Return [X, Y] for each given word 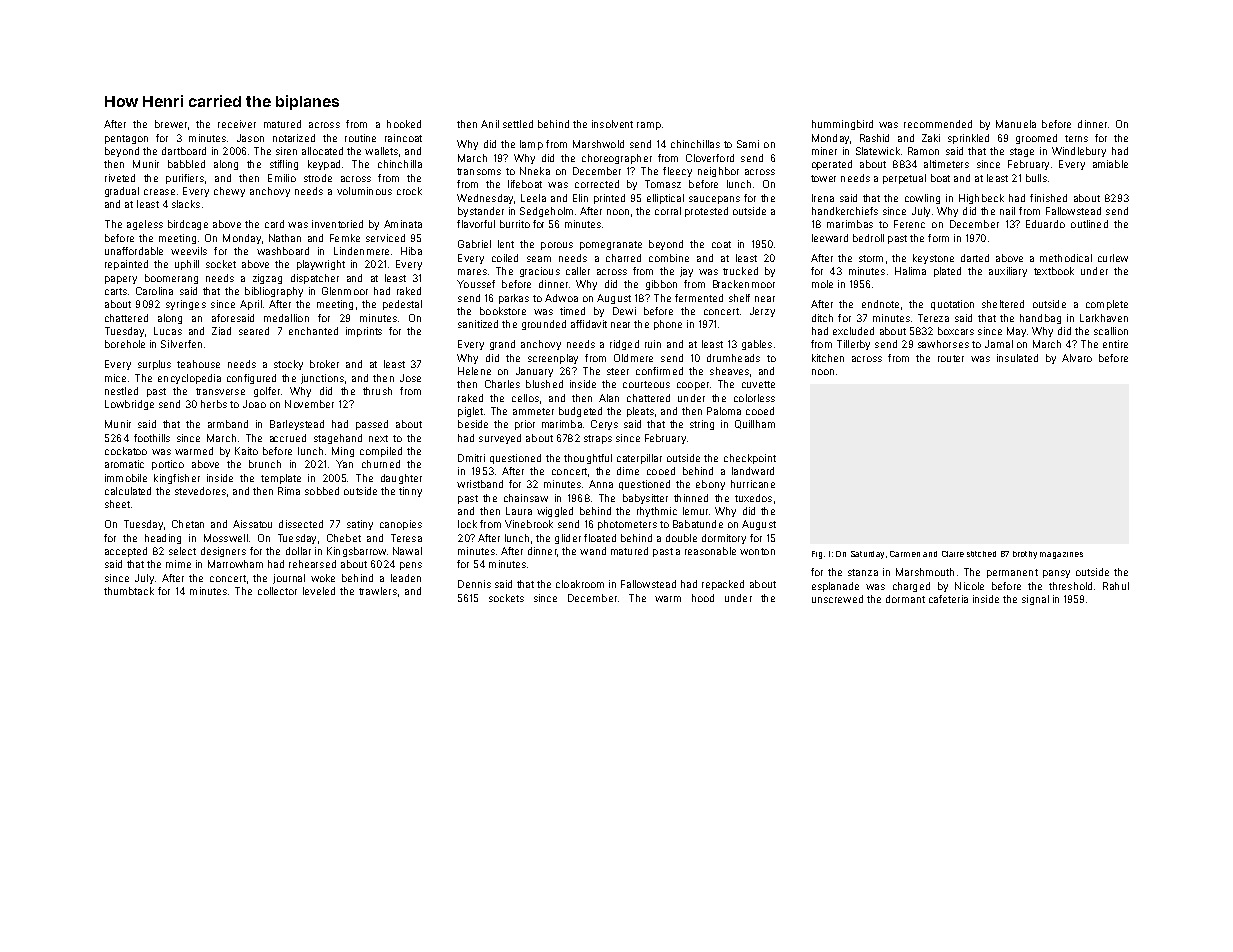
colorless [754, 398]
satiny [360, 525]
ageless [145, 225]
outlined [1089, 224]
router [951, 358]
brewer [171, 124]
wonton [757, 551]
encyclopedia [189, 379]
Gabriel [474, 244]
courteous [646, 384]
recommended [938, 124]
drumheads [733, 358]
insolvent [612, 124]
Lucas [168, 331]
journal [289, 579]
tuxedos [753, 498]
